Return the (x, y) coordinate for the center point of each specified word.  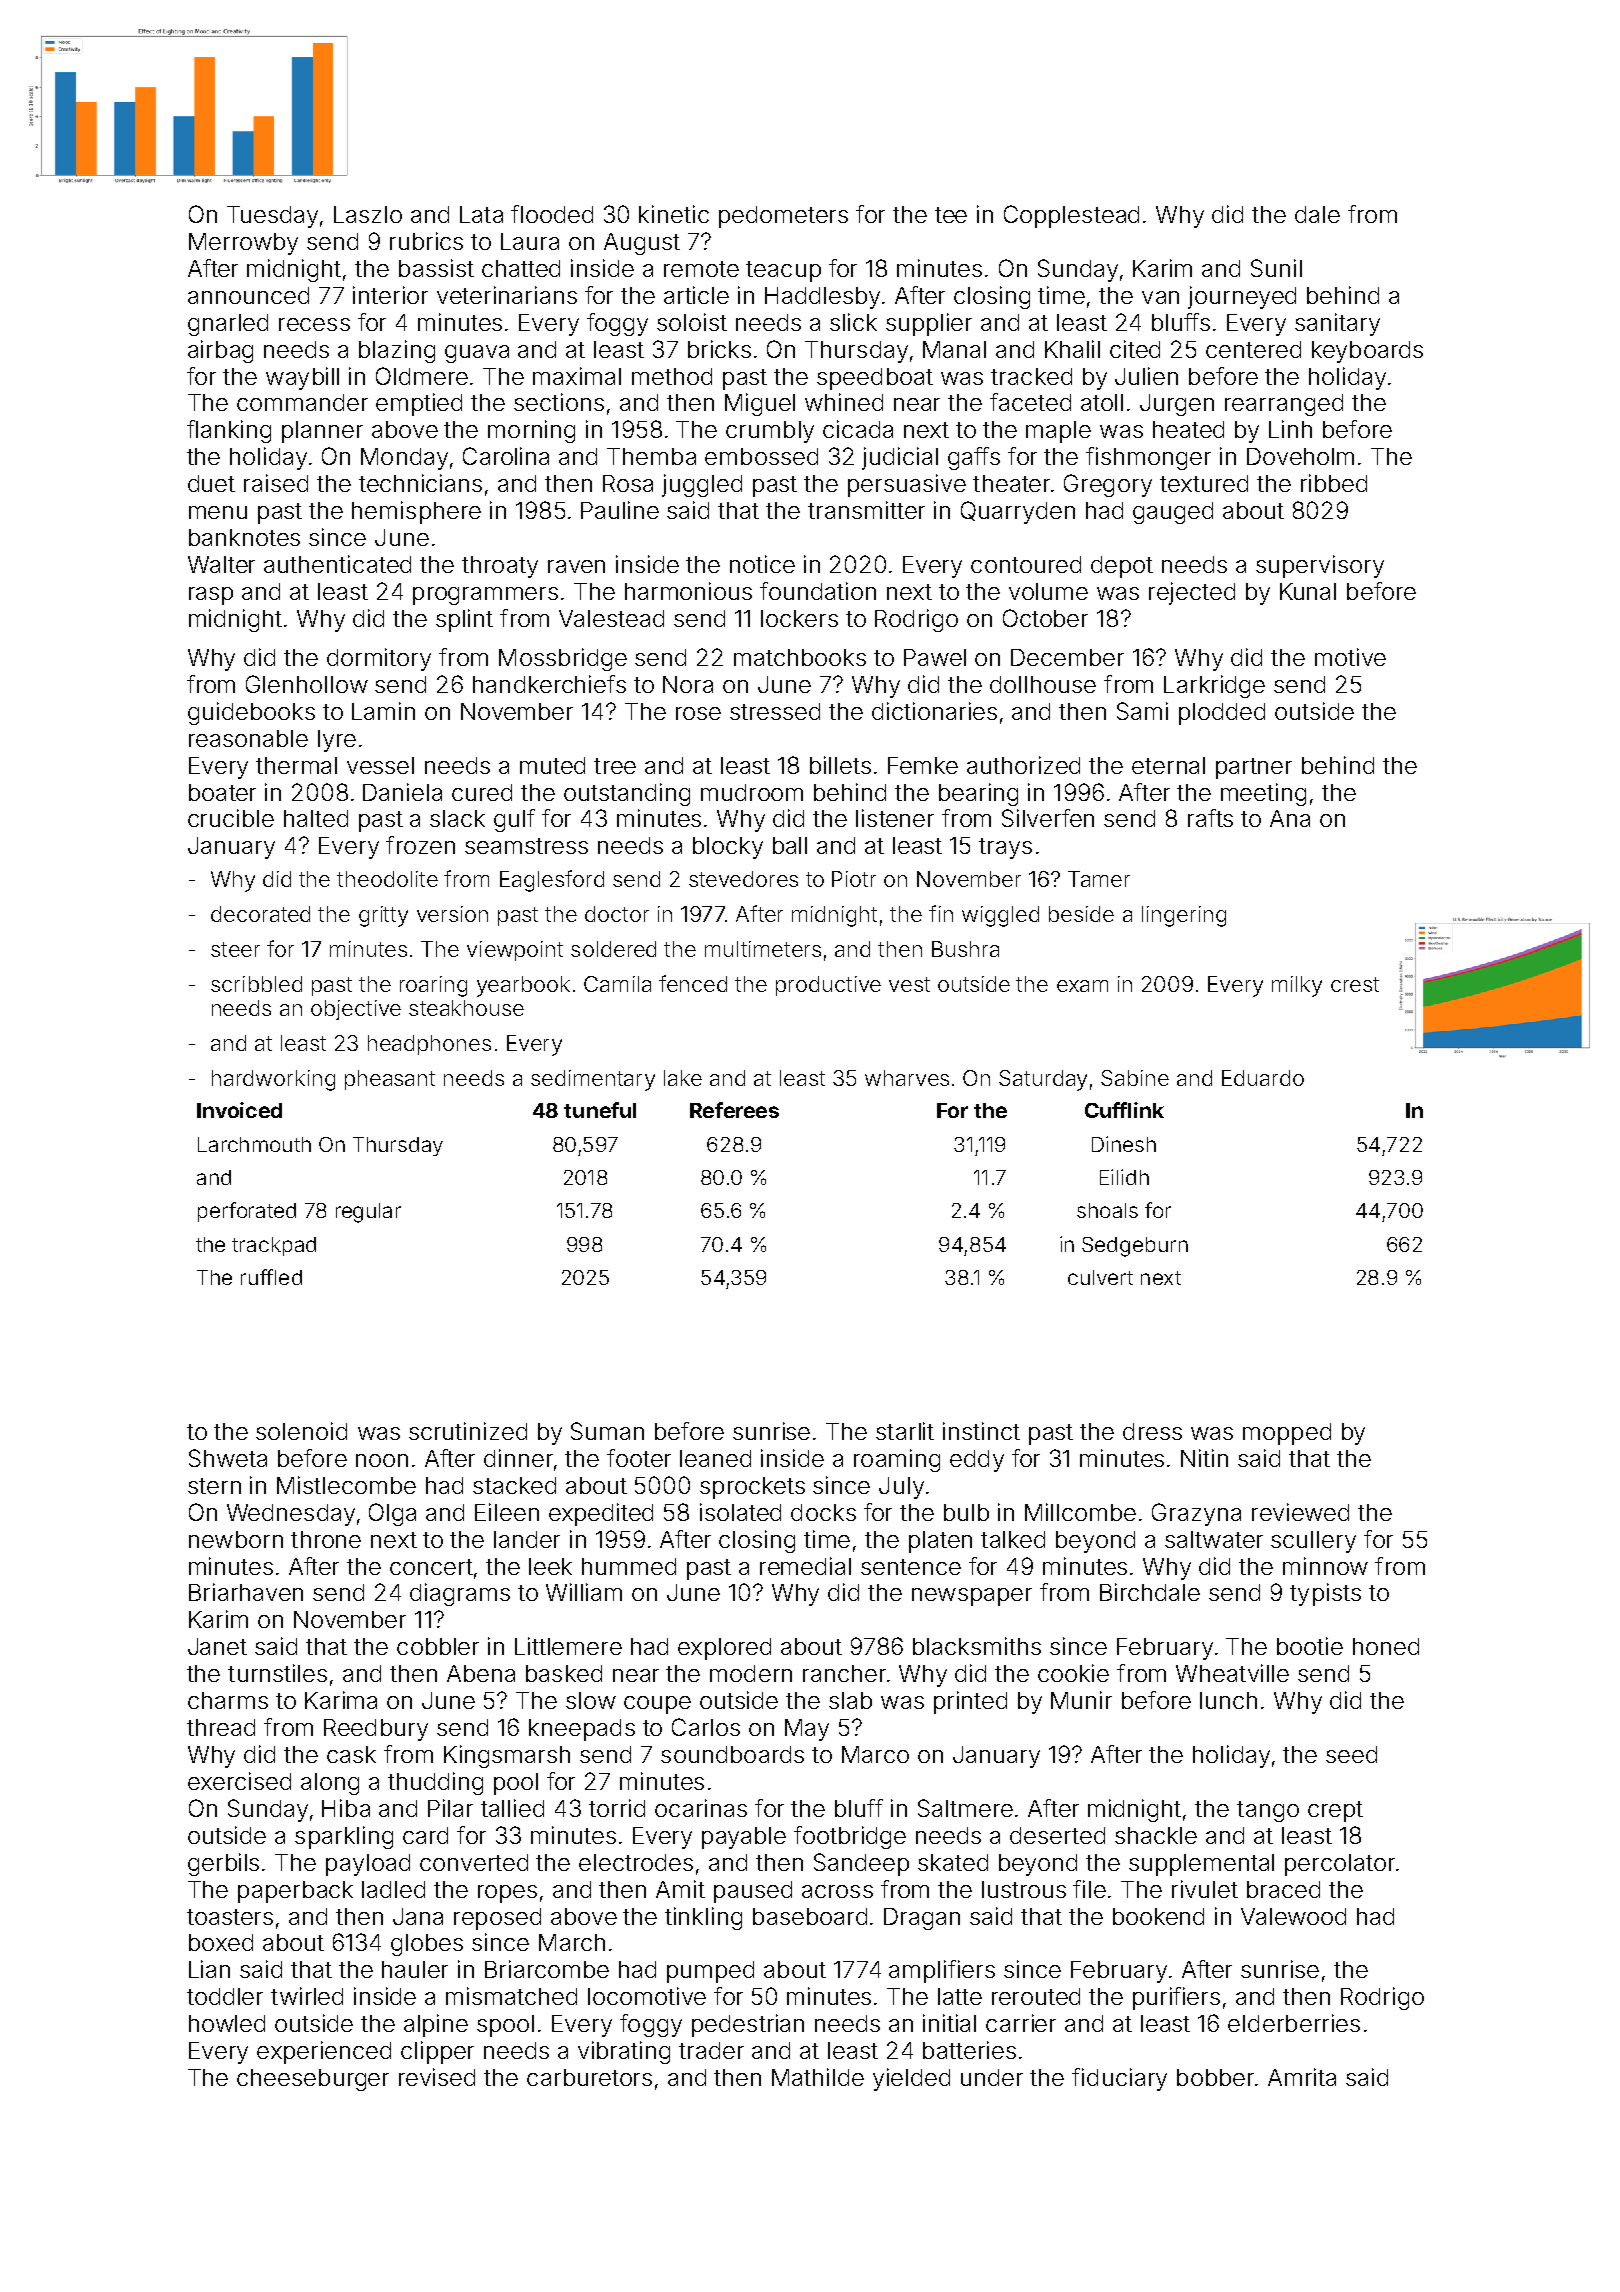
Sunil (1276, 268)
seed (1351, 1754)
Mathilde (818, 2077)
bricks (719, 349)
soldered (613, 949)
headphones (429, 1045)
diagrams (460, 1594)
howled (227, 2023)
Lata (481, 214)
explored (724, 1649)
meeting (1263, 794)
